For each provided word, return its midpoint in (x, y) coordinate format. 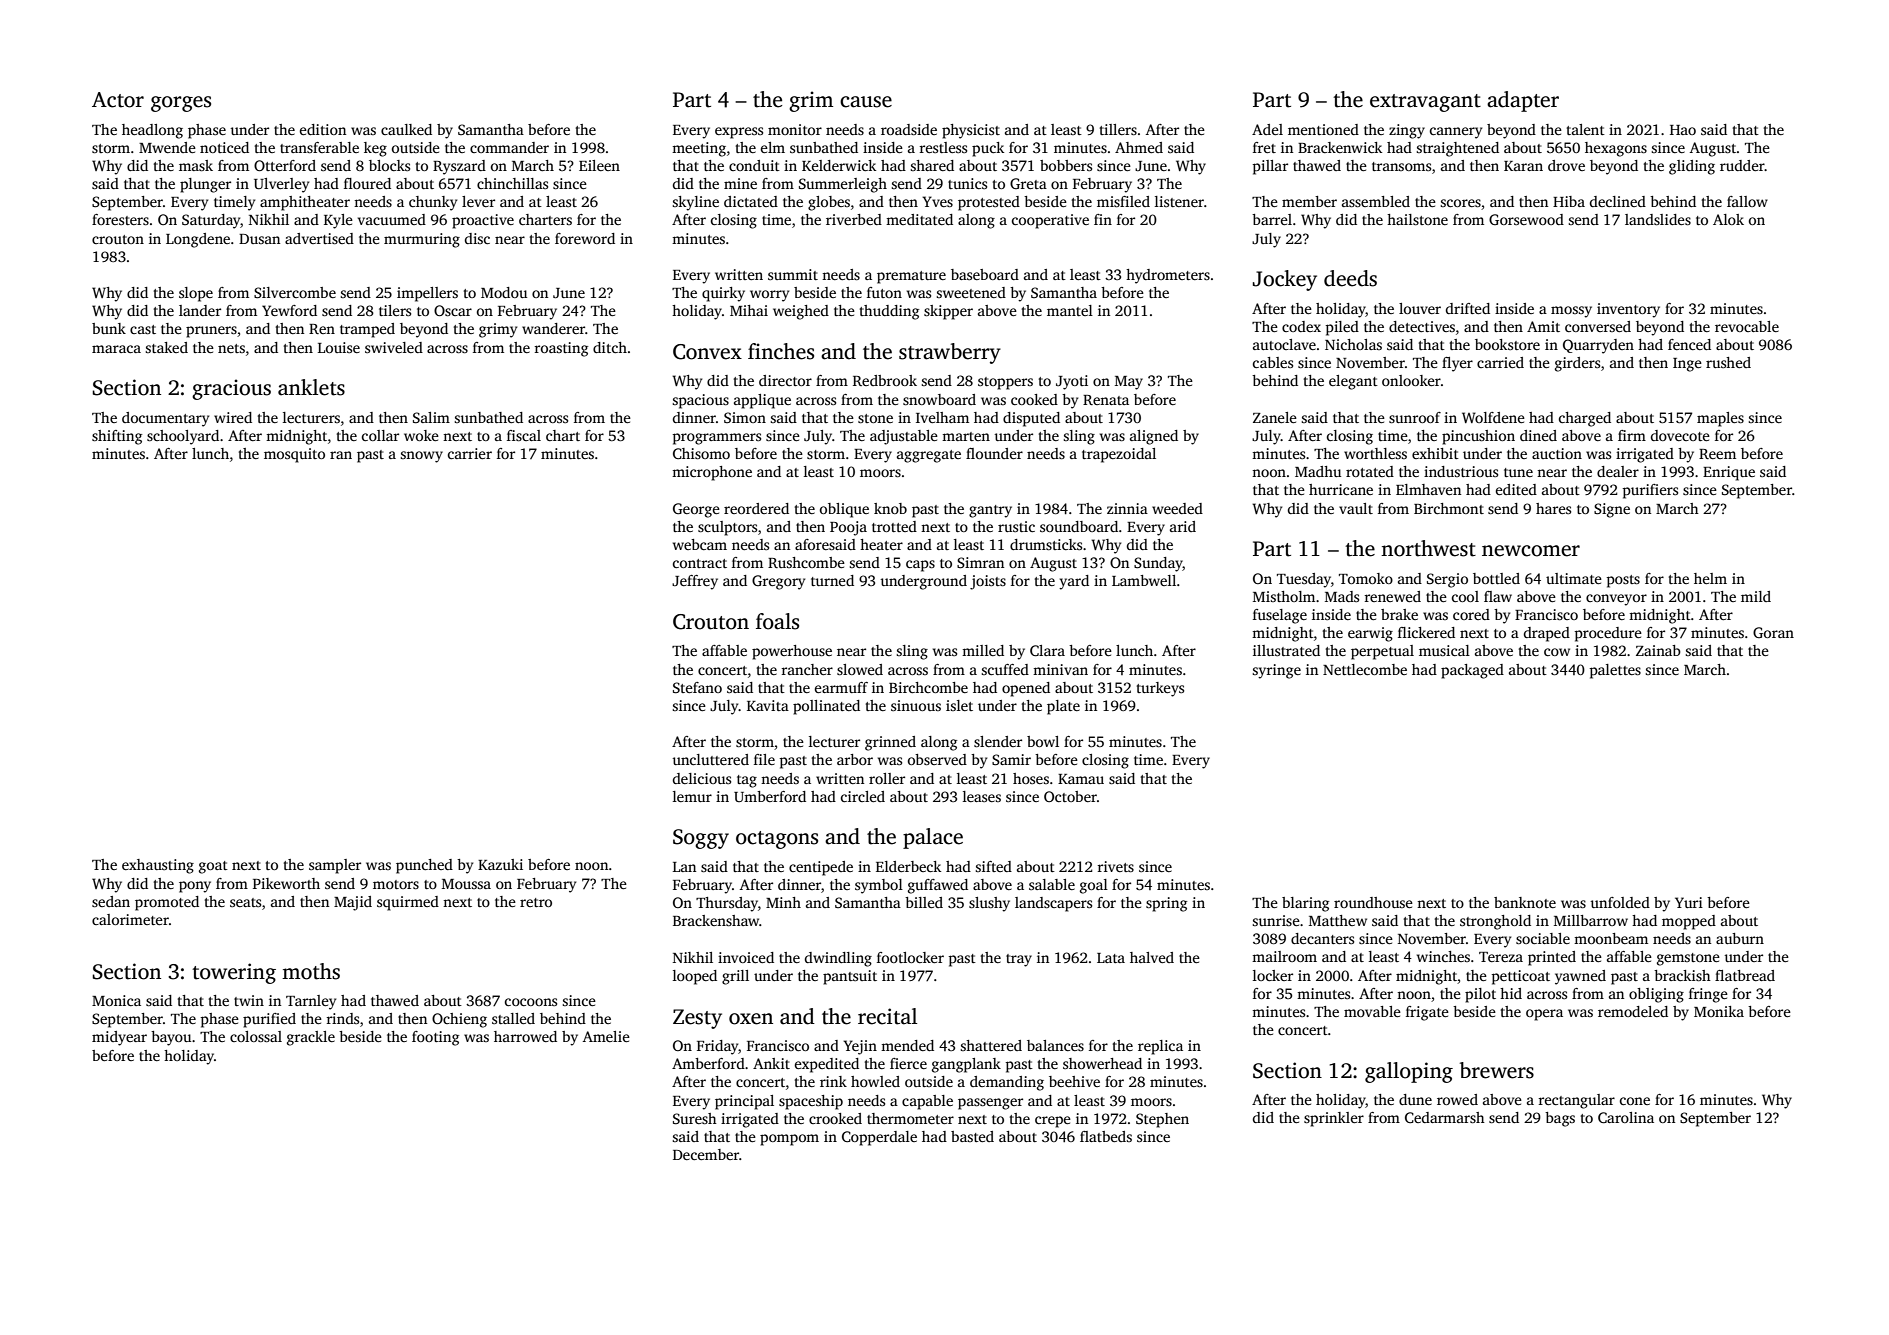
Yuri (1689, 902)
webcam (700, 544)
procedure (1608, 634)
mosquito (294, 455)
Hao (1683, 130)
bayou (171, 1038)
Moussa (466, 884)
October (1070, 796)
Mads (1342, 596)
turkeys (1160, 689)
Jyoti (1072, 382)
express (739, 133)
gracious (231, 389)
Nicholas (1353, 344)
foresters (120, 219)
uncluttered (710, 759)
